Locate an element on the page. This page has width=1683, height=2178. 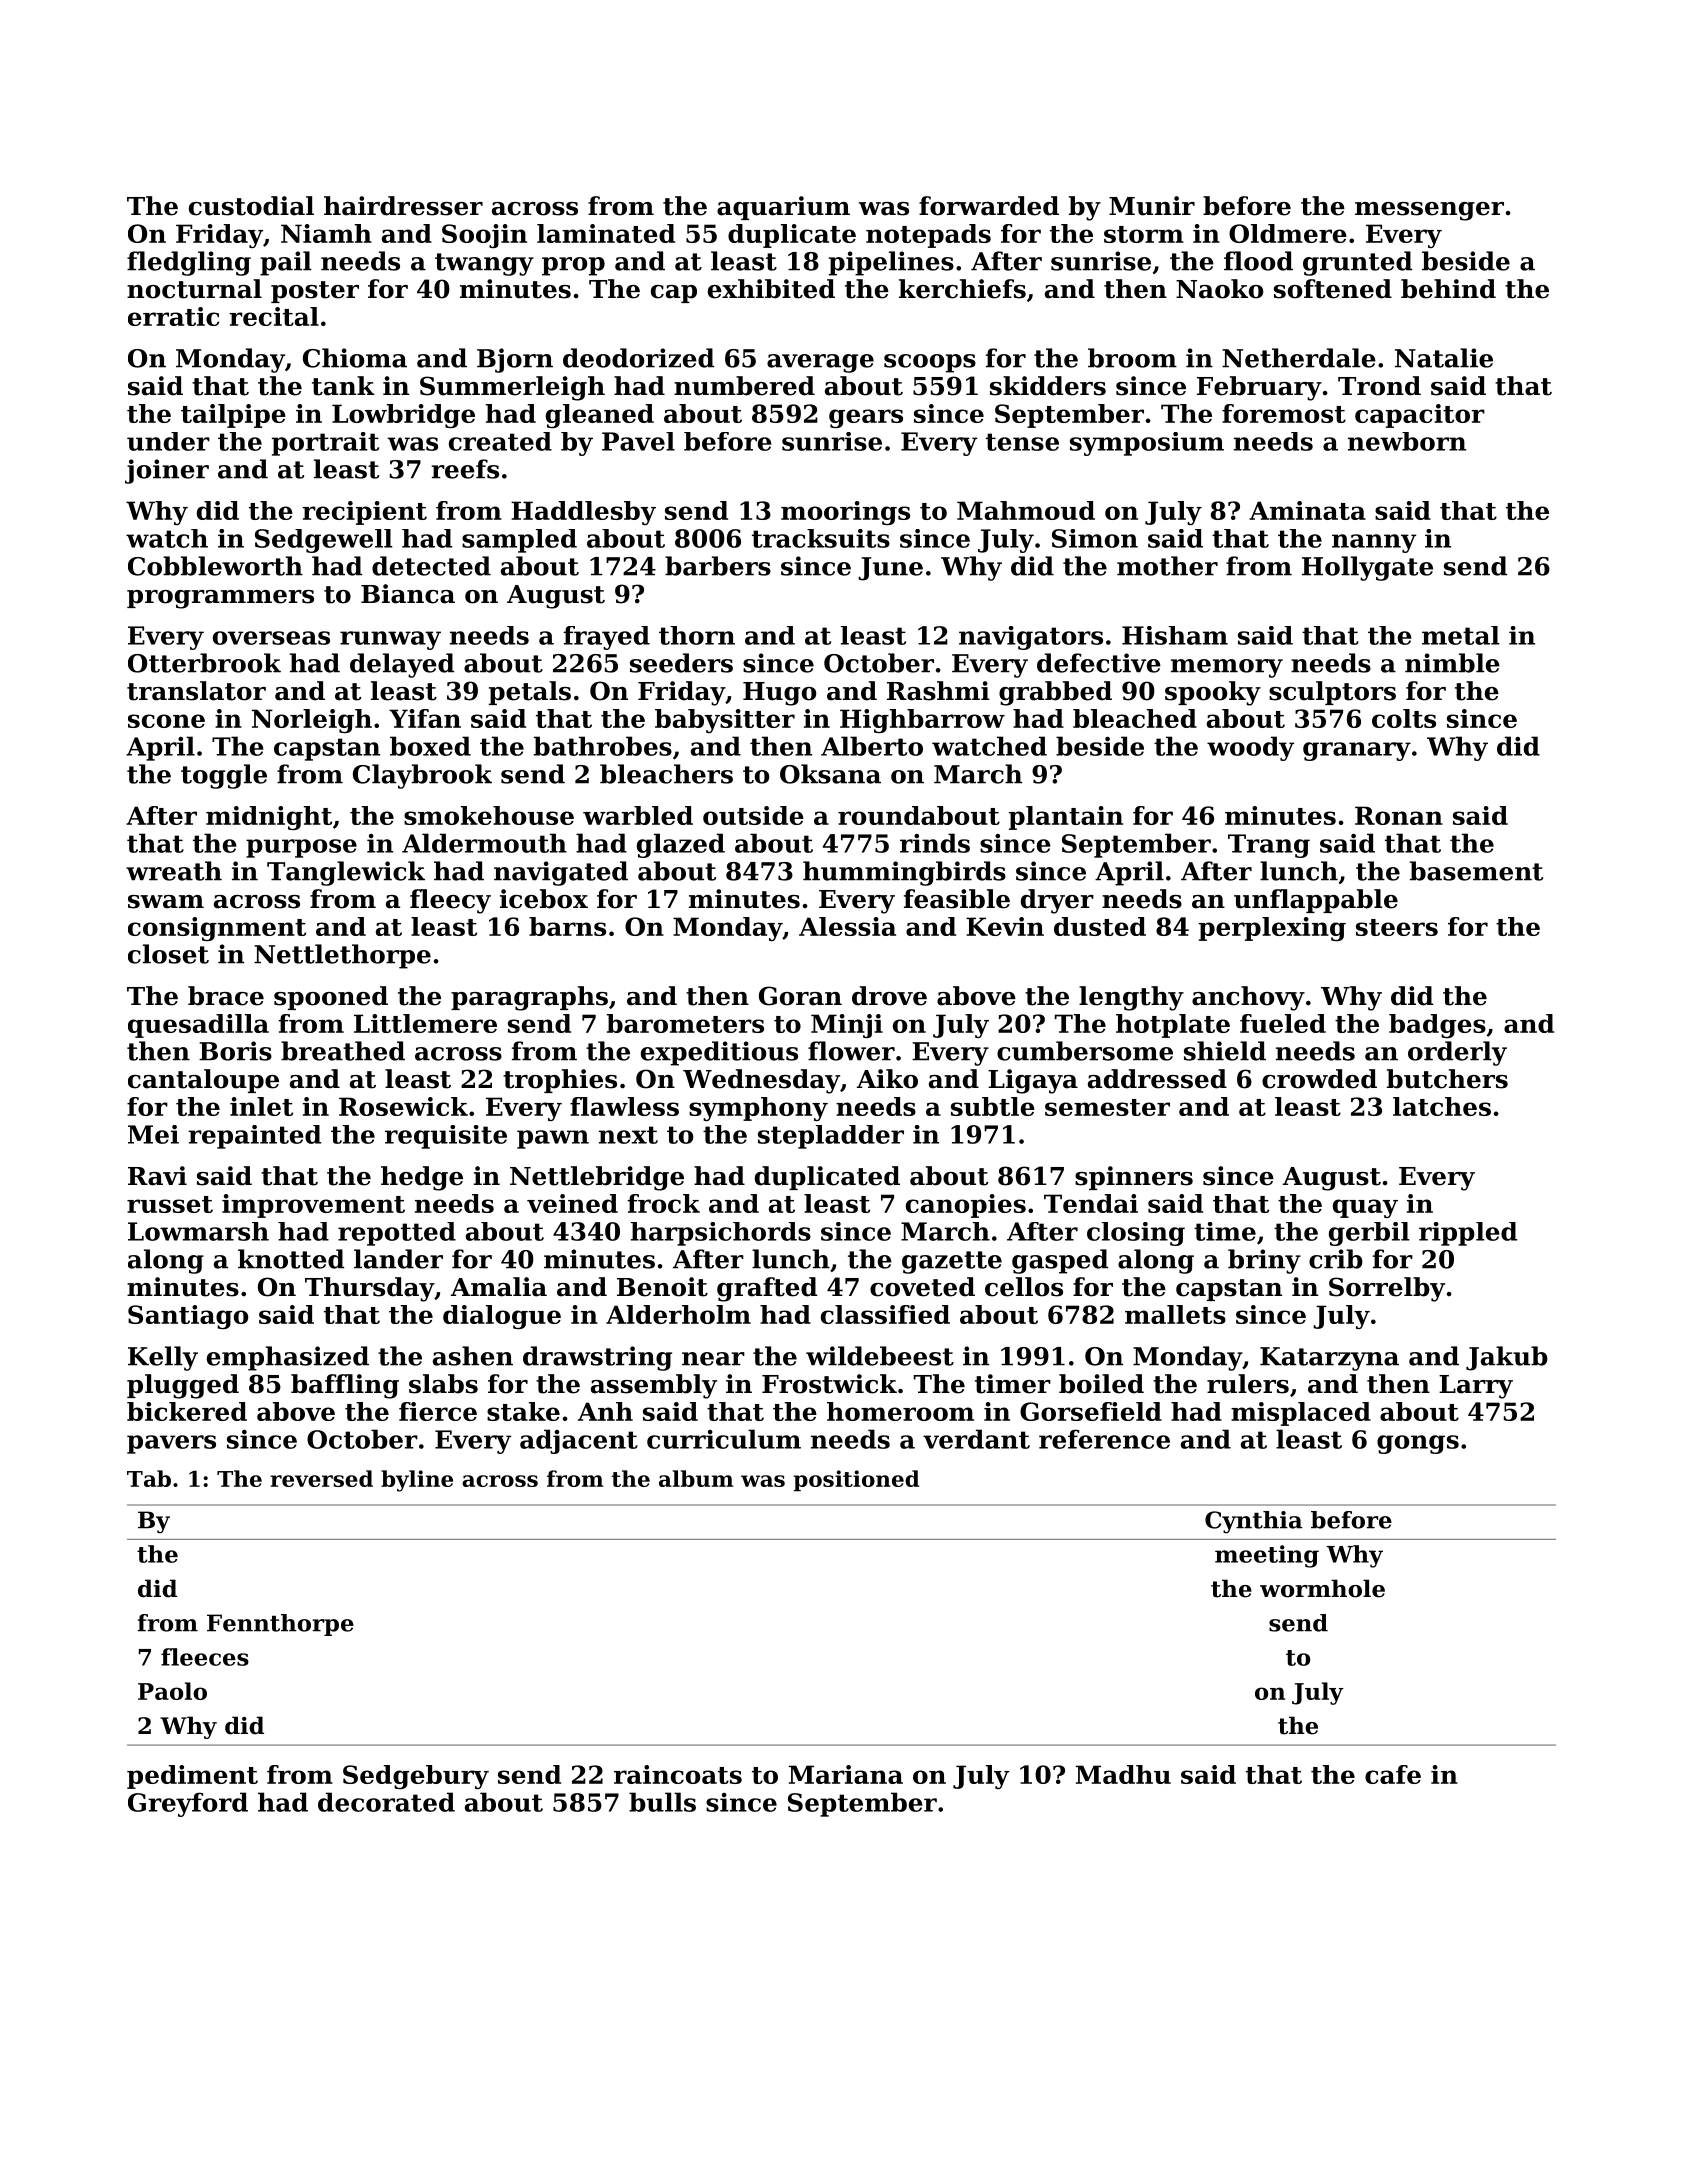
pavers is located at coordinates (171, 1444).
